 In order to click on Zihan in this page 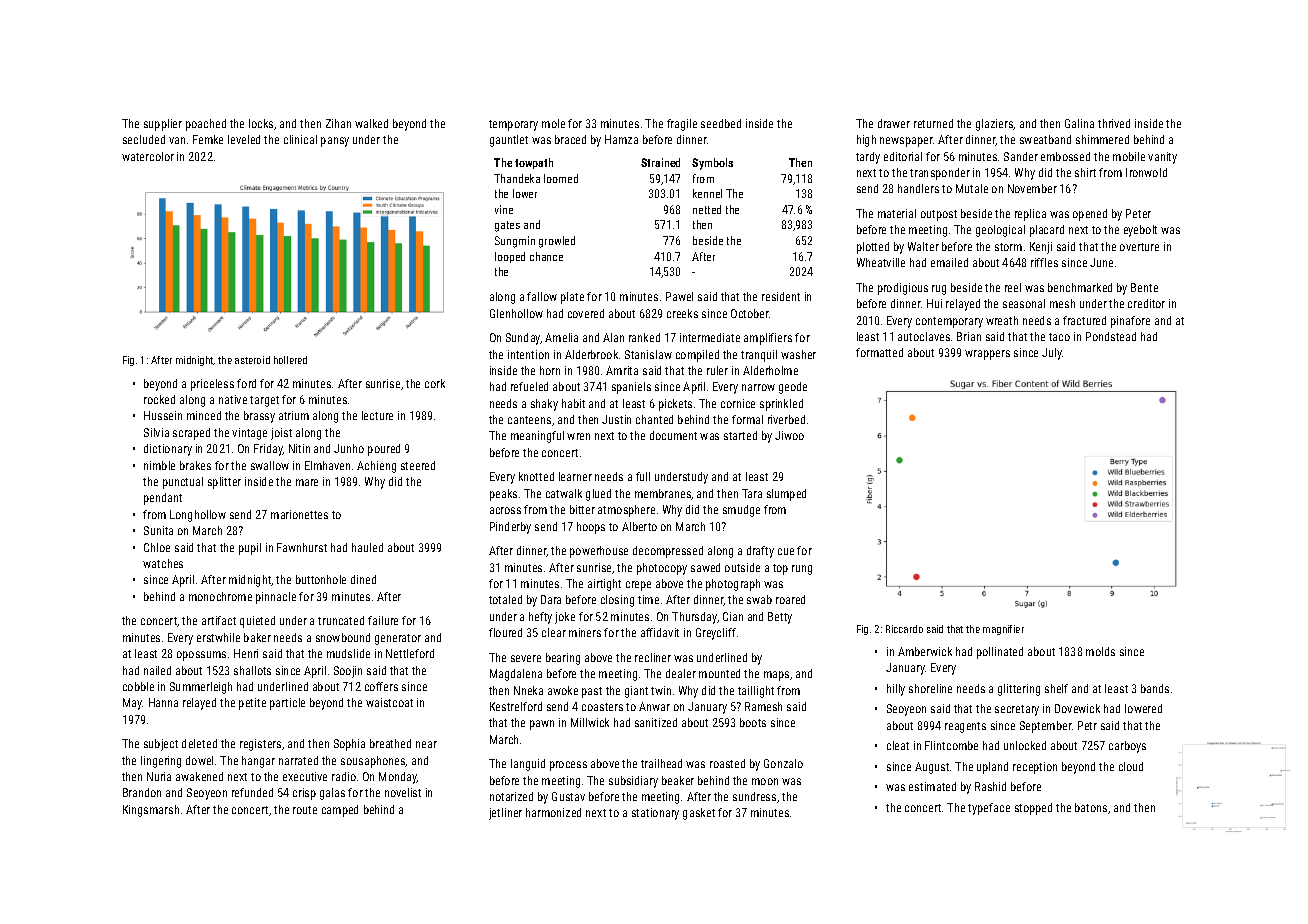, I will do `click(338, 123)`.
